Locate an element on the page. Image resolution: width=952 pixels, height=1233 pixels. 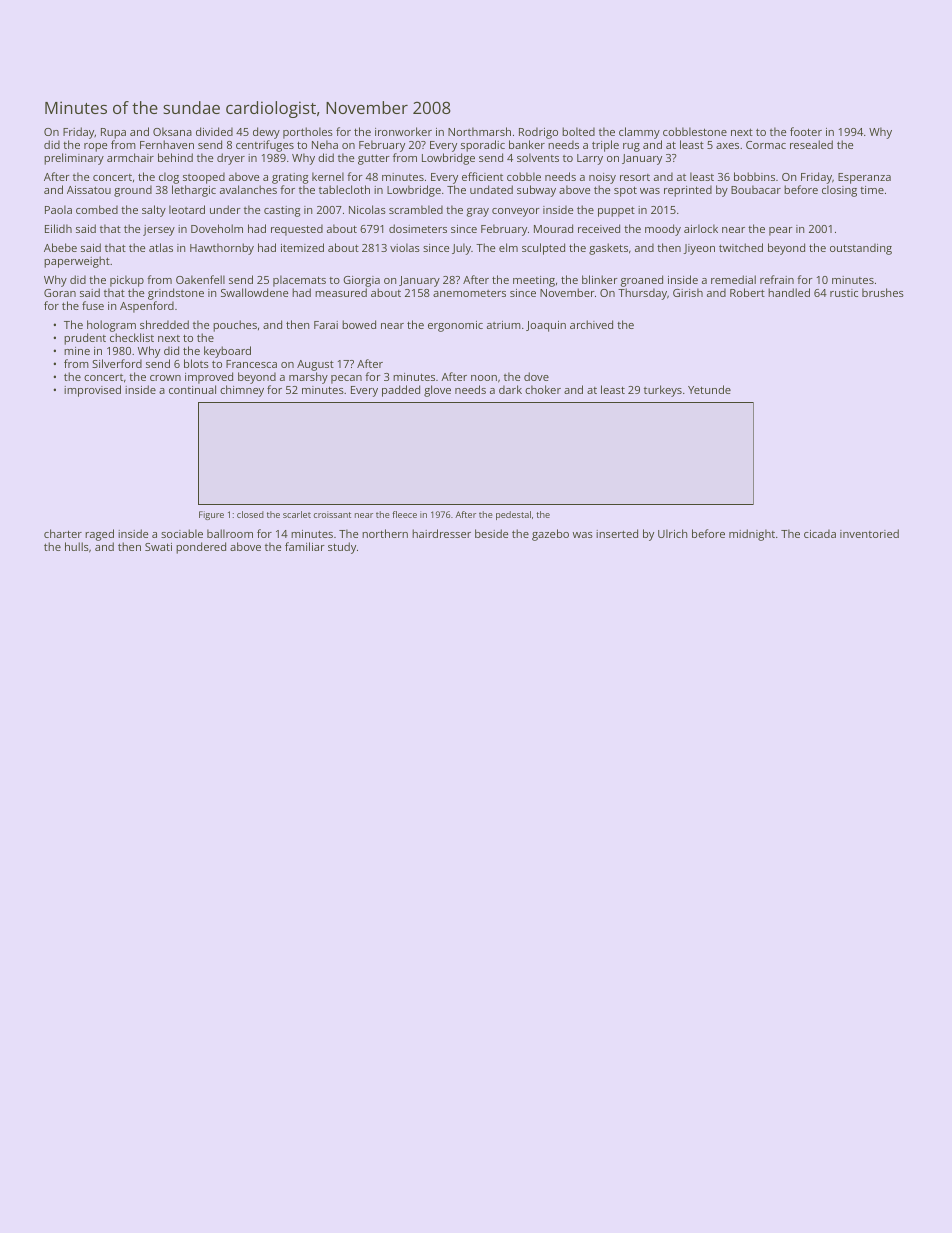
axes is located at coordinates (727, 146).
